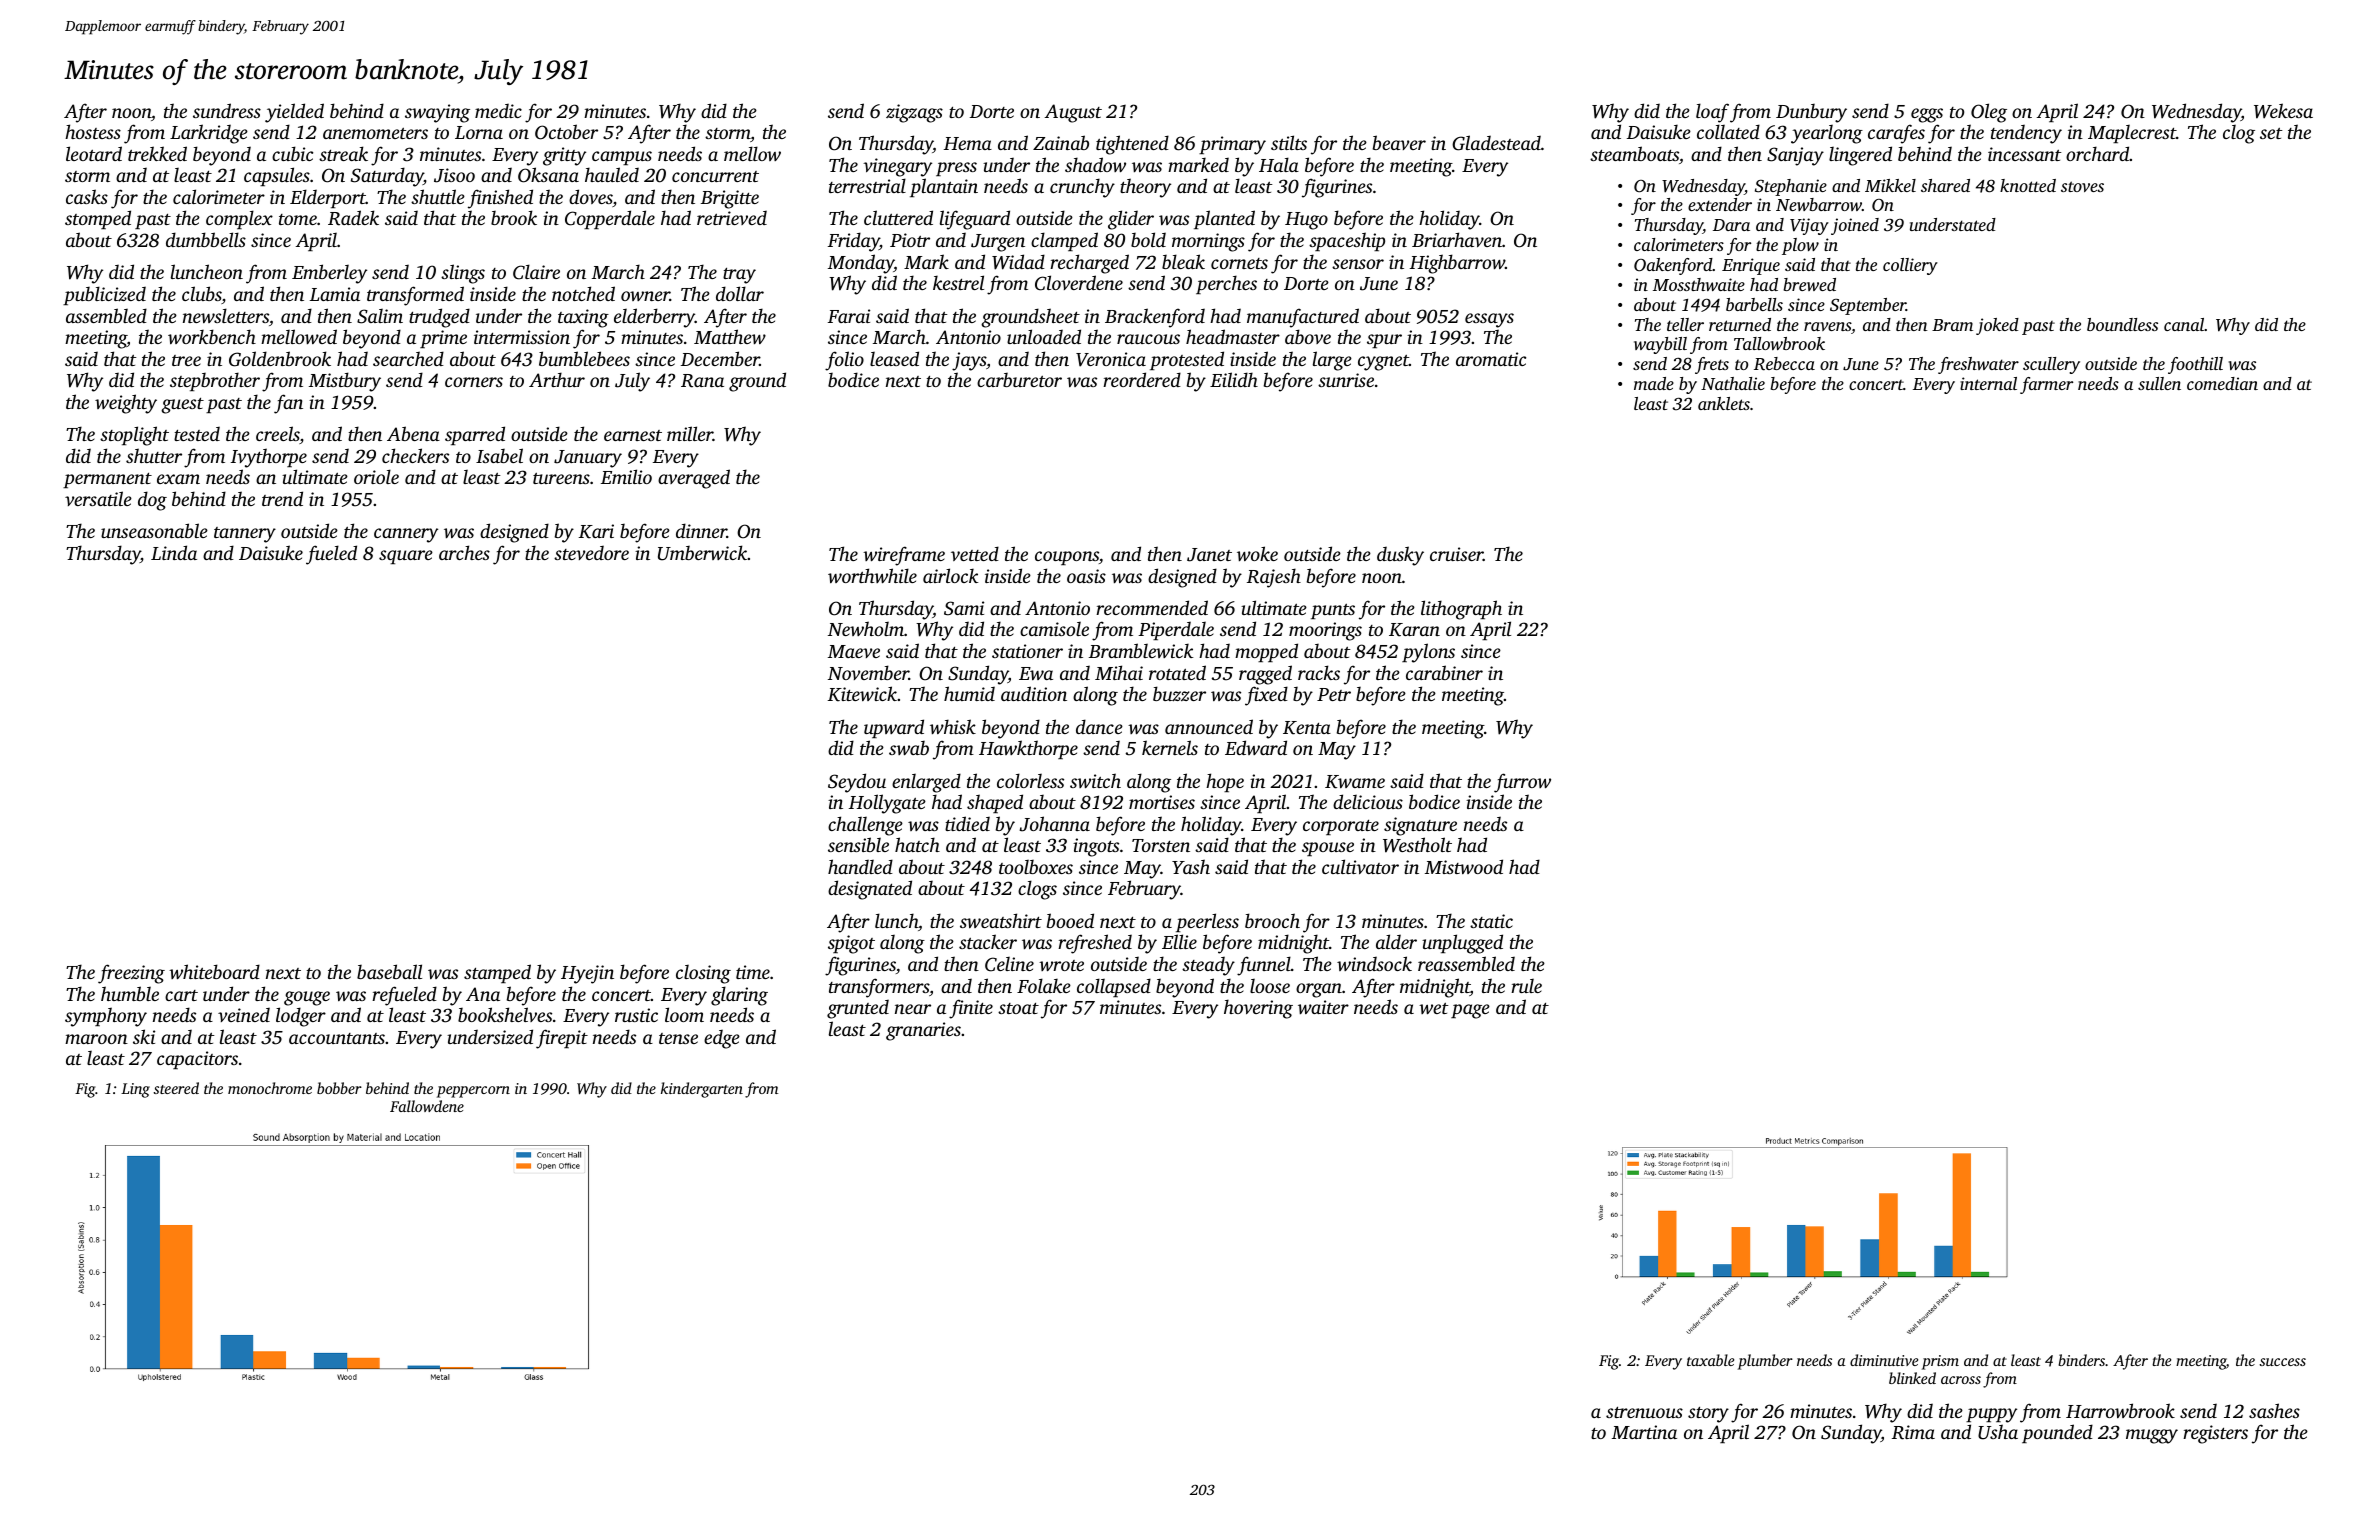  What do you see at coordinates (131, 974) in the document?
I see `freezing` at bounding box center [131, 974].
